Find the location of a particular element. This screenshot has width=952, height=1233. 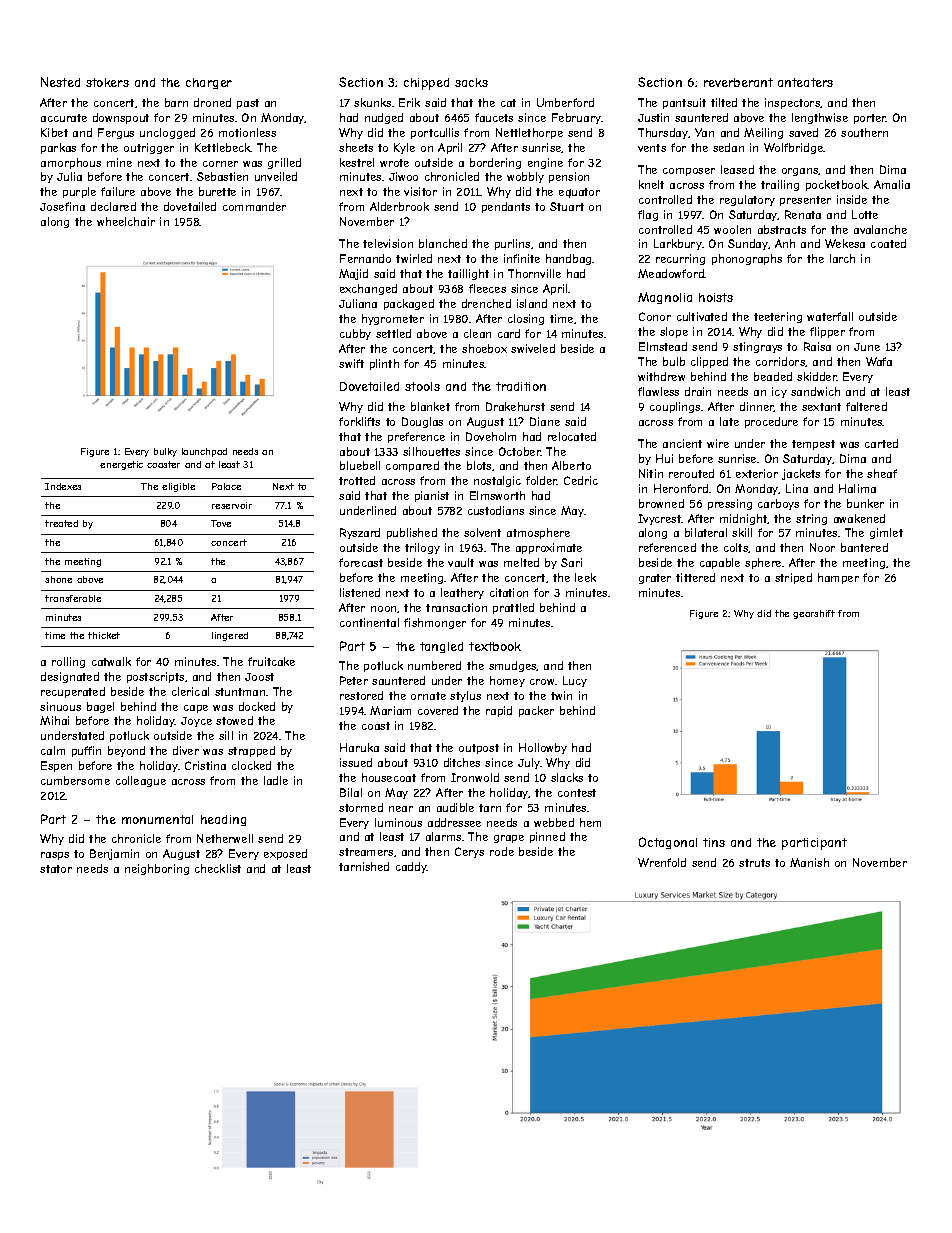

bulky is located at coordinates (165, 452).
